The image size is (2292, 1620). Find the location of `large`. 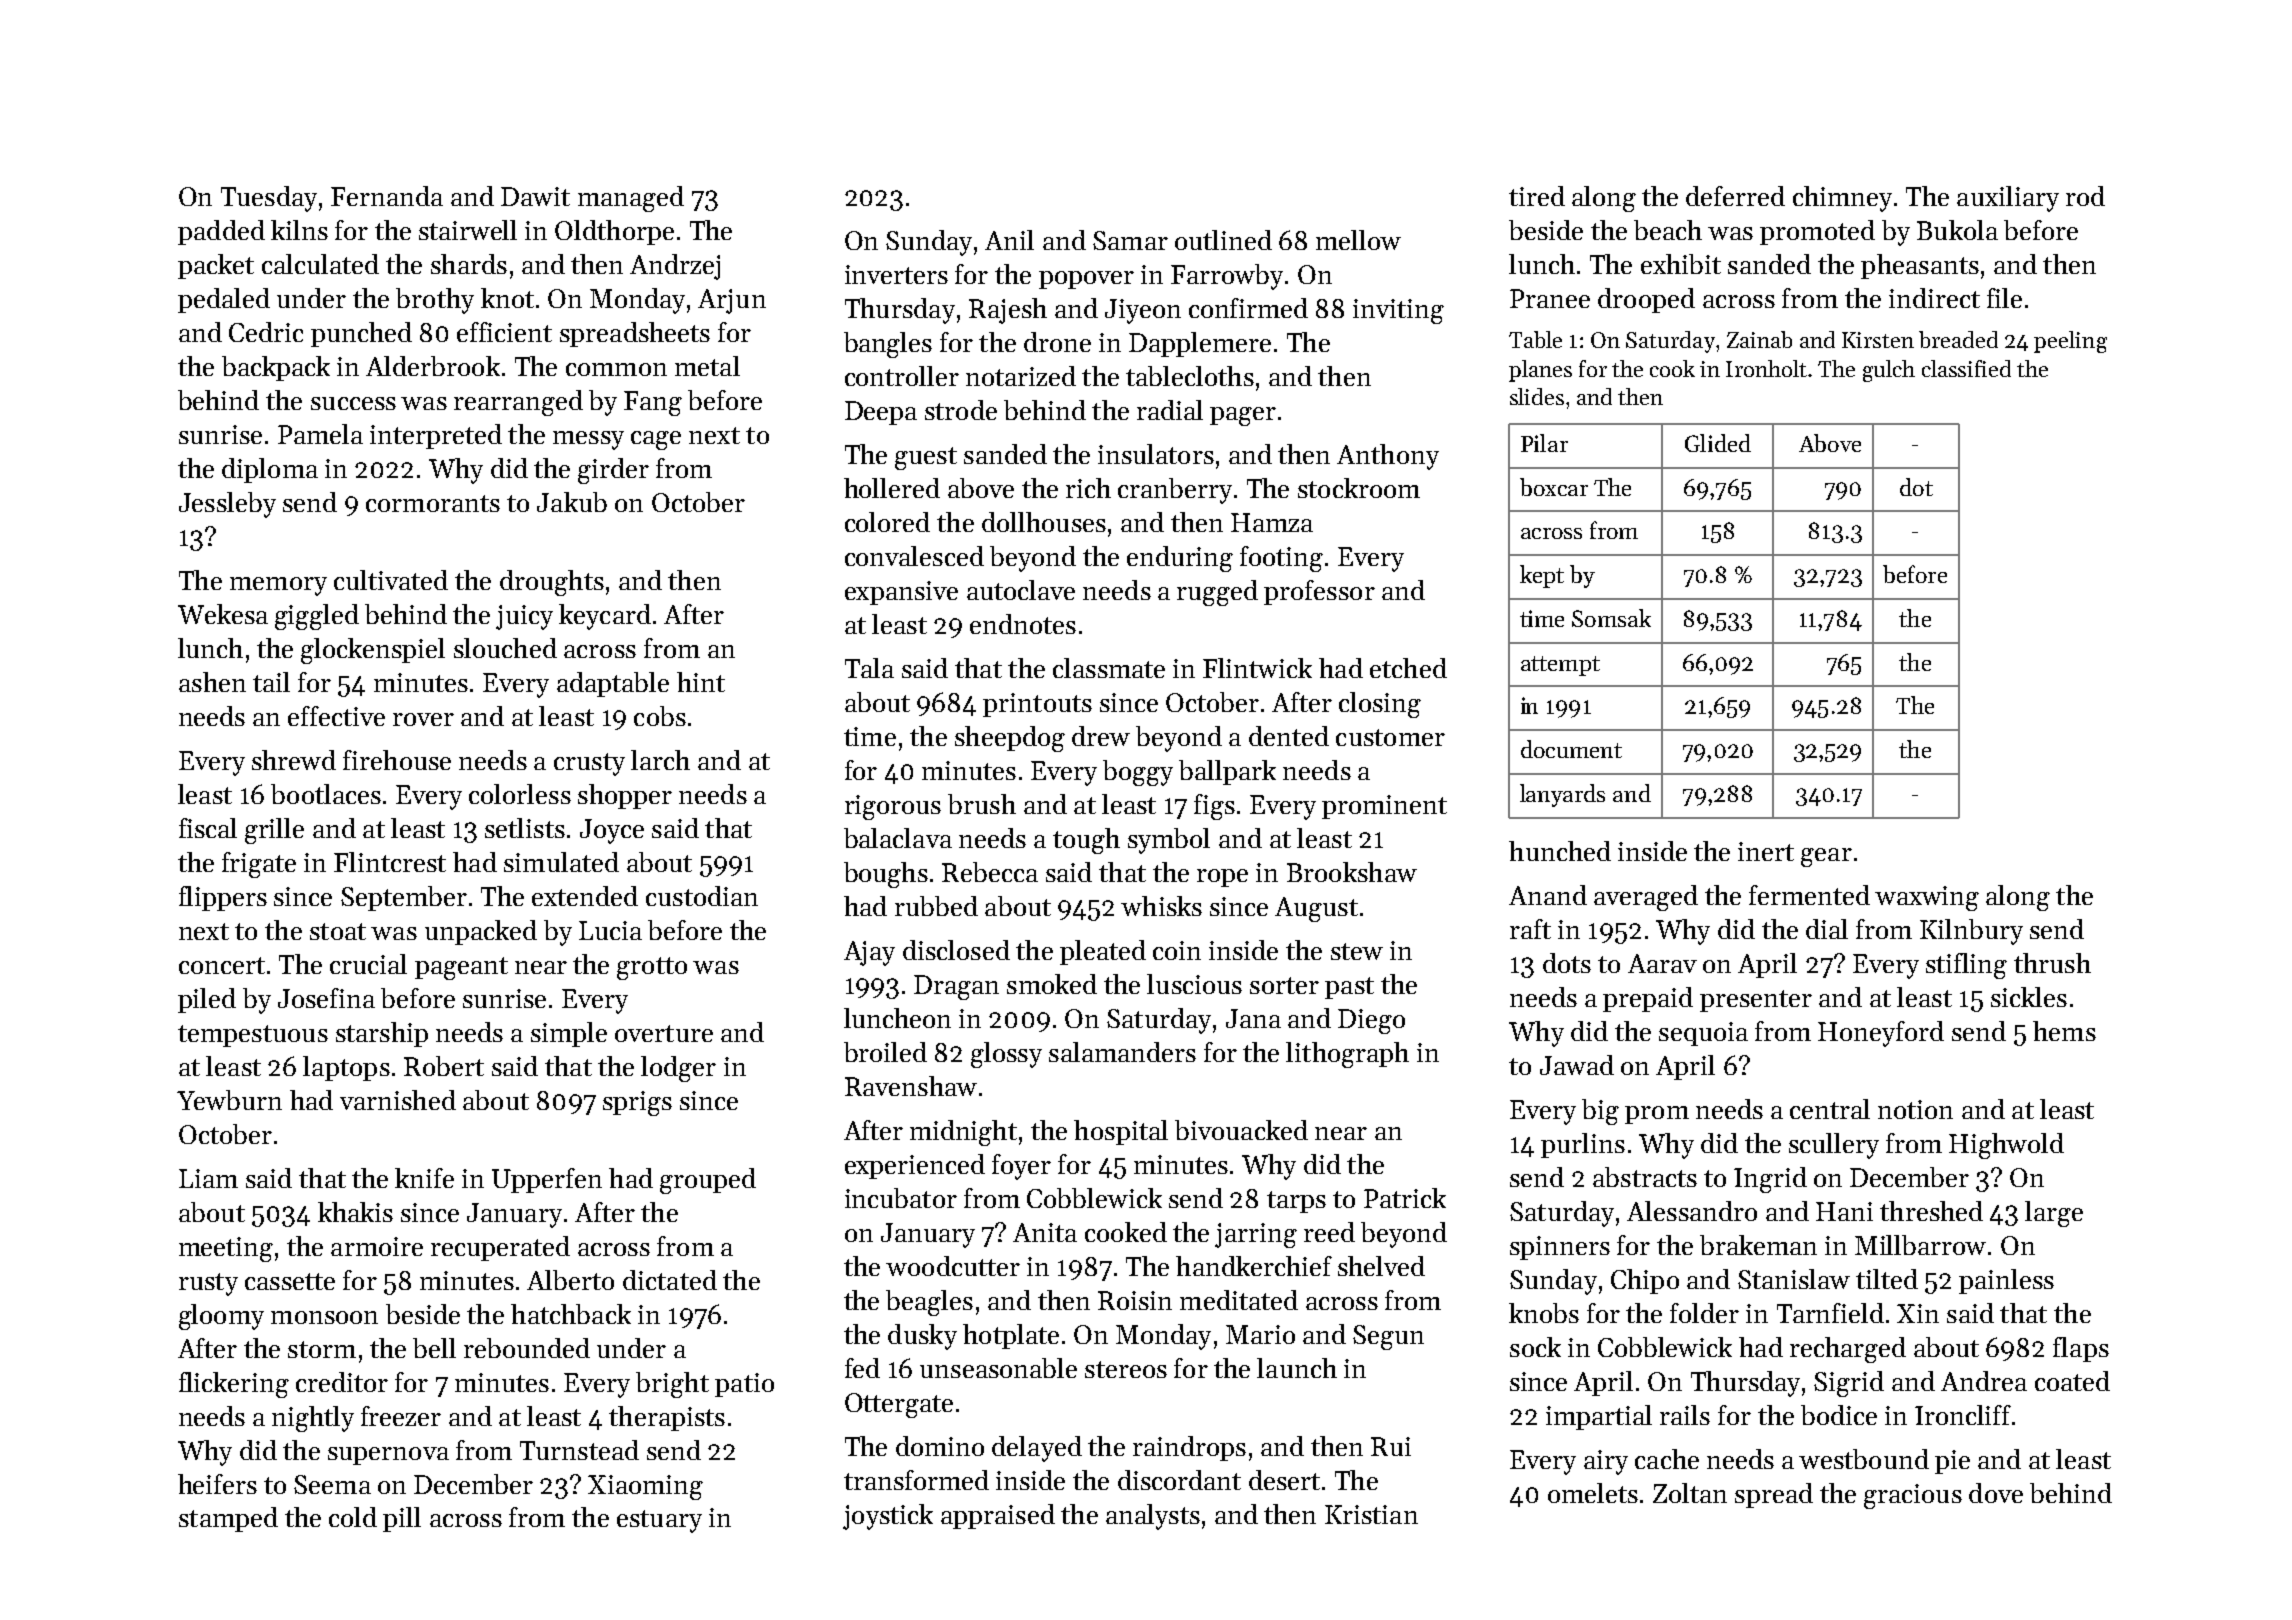

large is located at coordinates (2054, 1214).
